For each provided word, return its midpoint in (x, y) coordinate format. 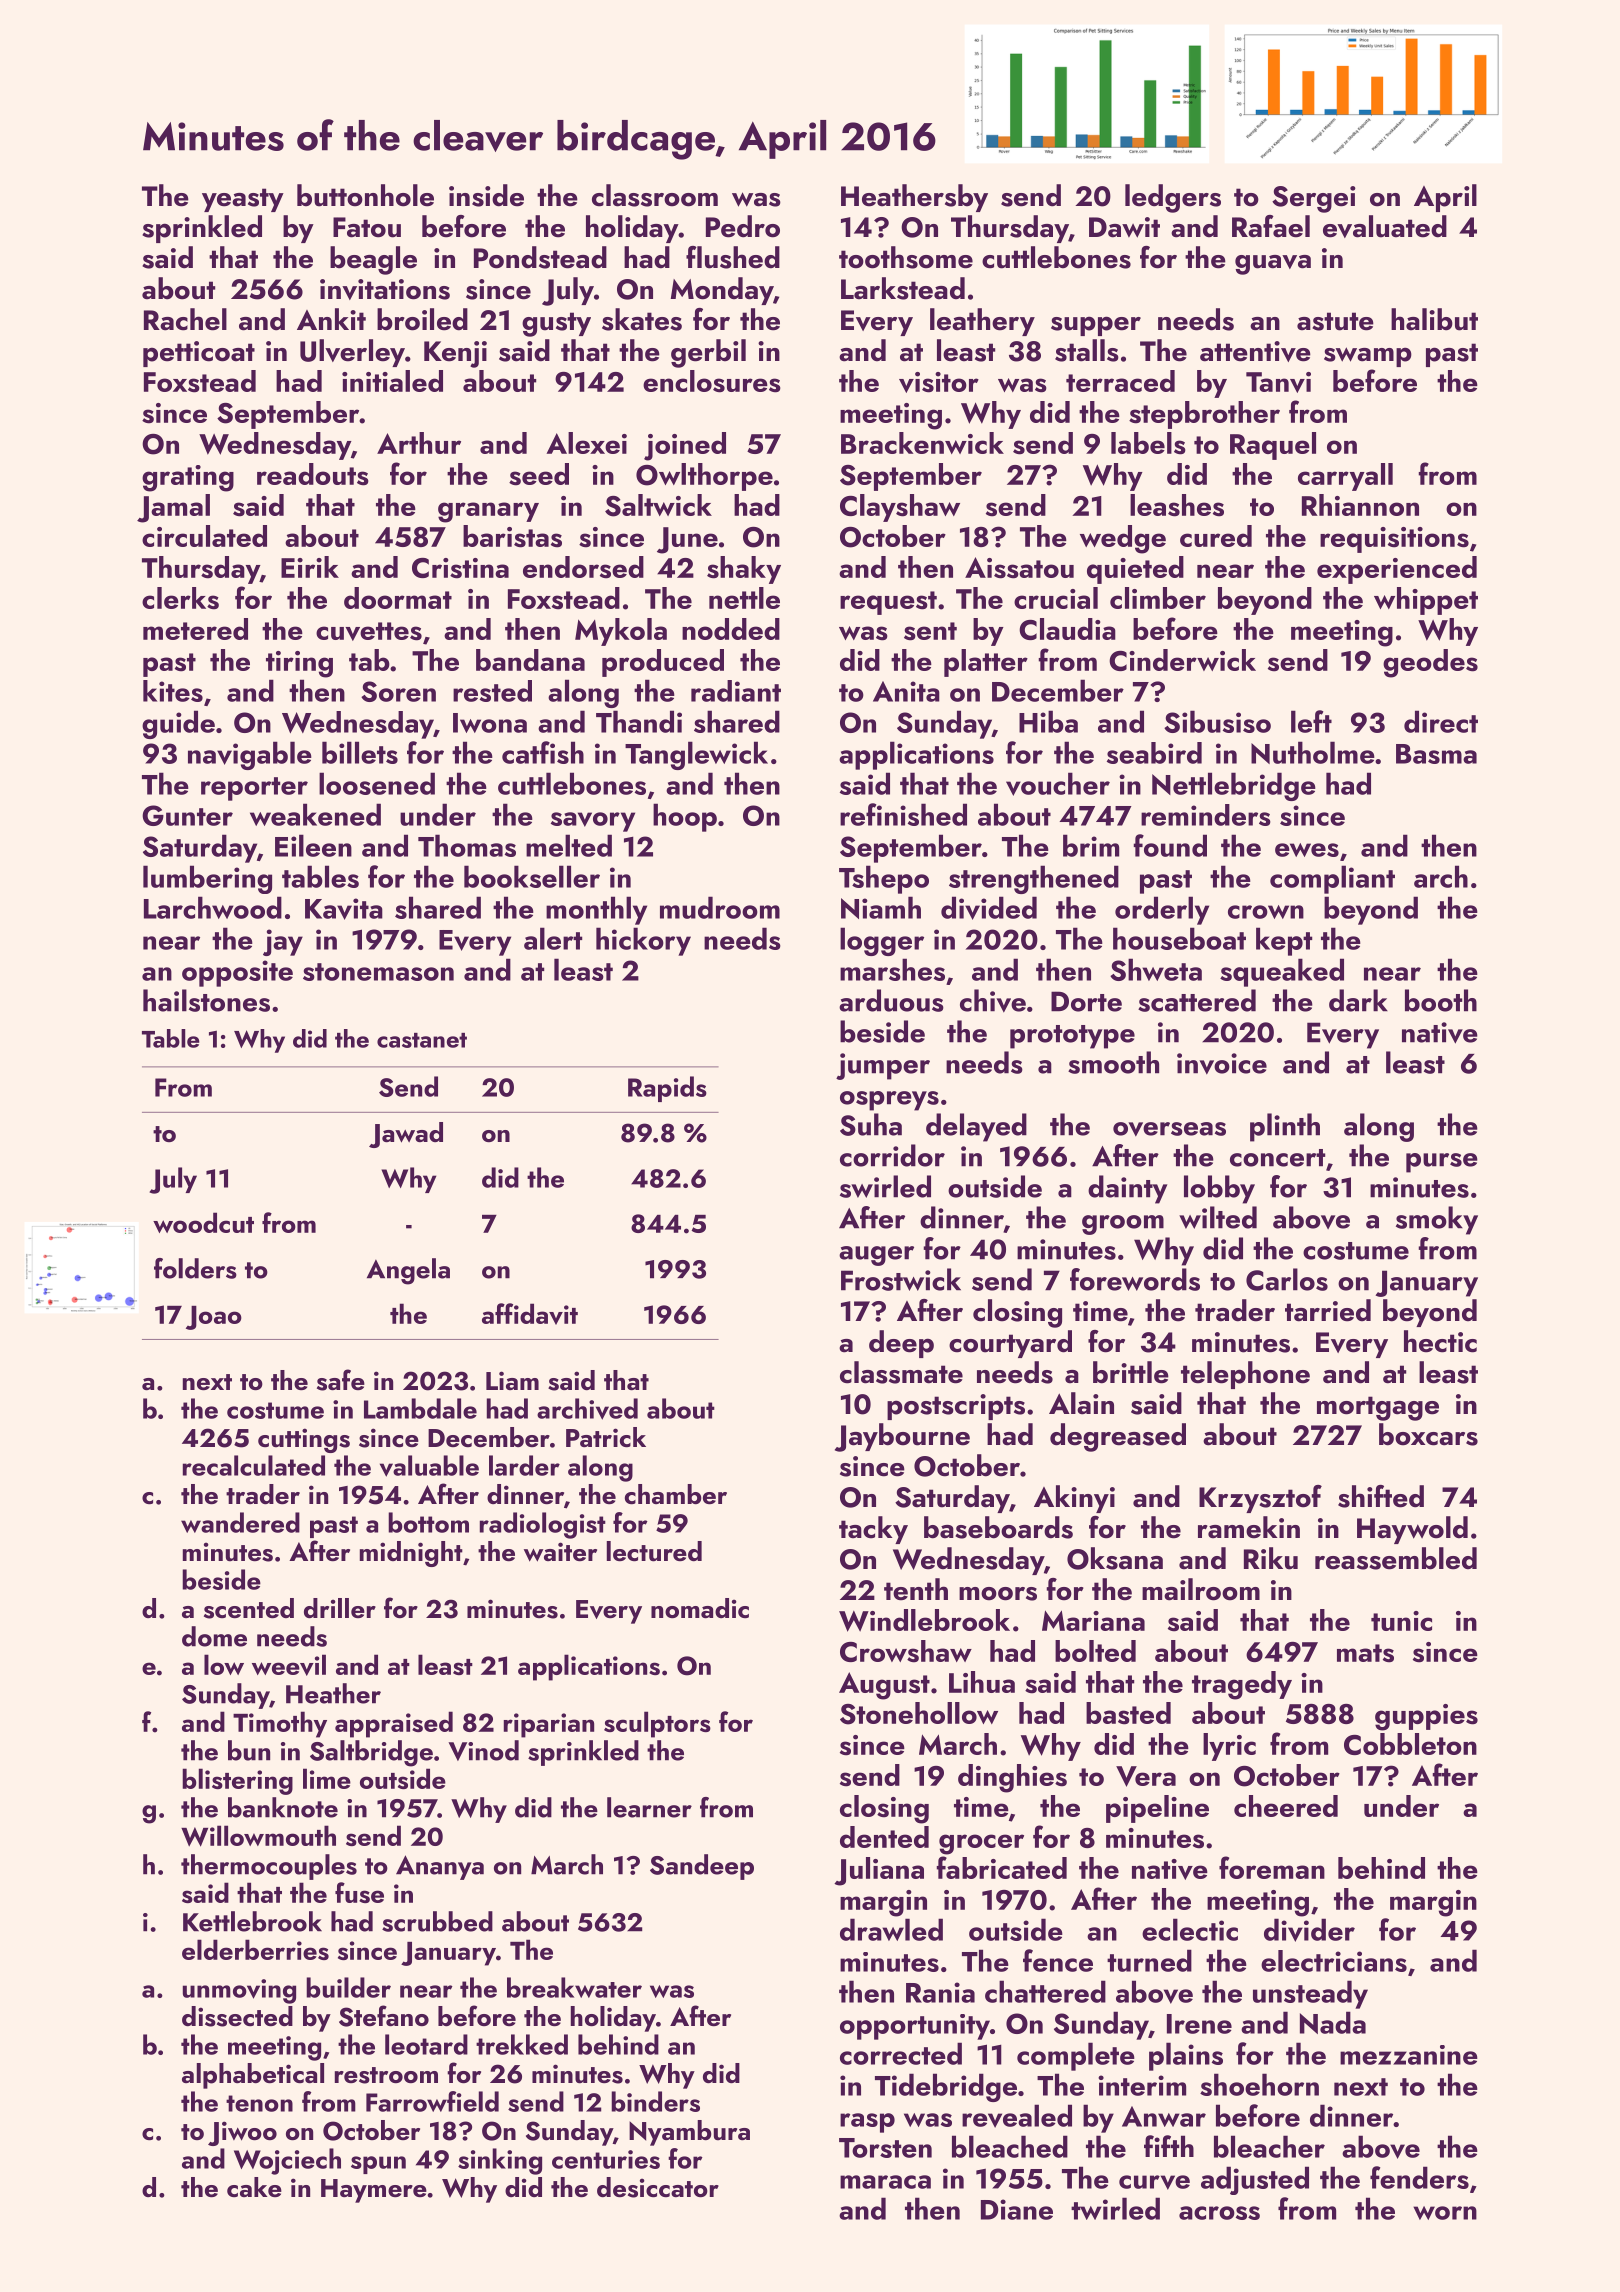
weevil (289, 1665)
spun (378, 2165)
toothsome (906, 257)
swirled (885, 1186)
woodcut (203, 1222)
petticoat (199, 354)
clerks (180, 598)
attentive (1255, 351)
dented (884, 1837)
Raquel (1273, 446)
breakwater (574, 1987)
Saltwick (658, 505)
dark (1358, 1000)
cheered (1286, 1806)
